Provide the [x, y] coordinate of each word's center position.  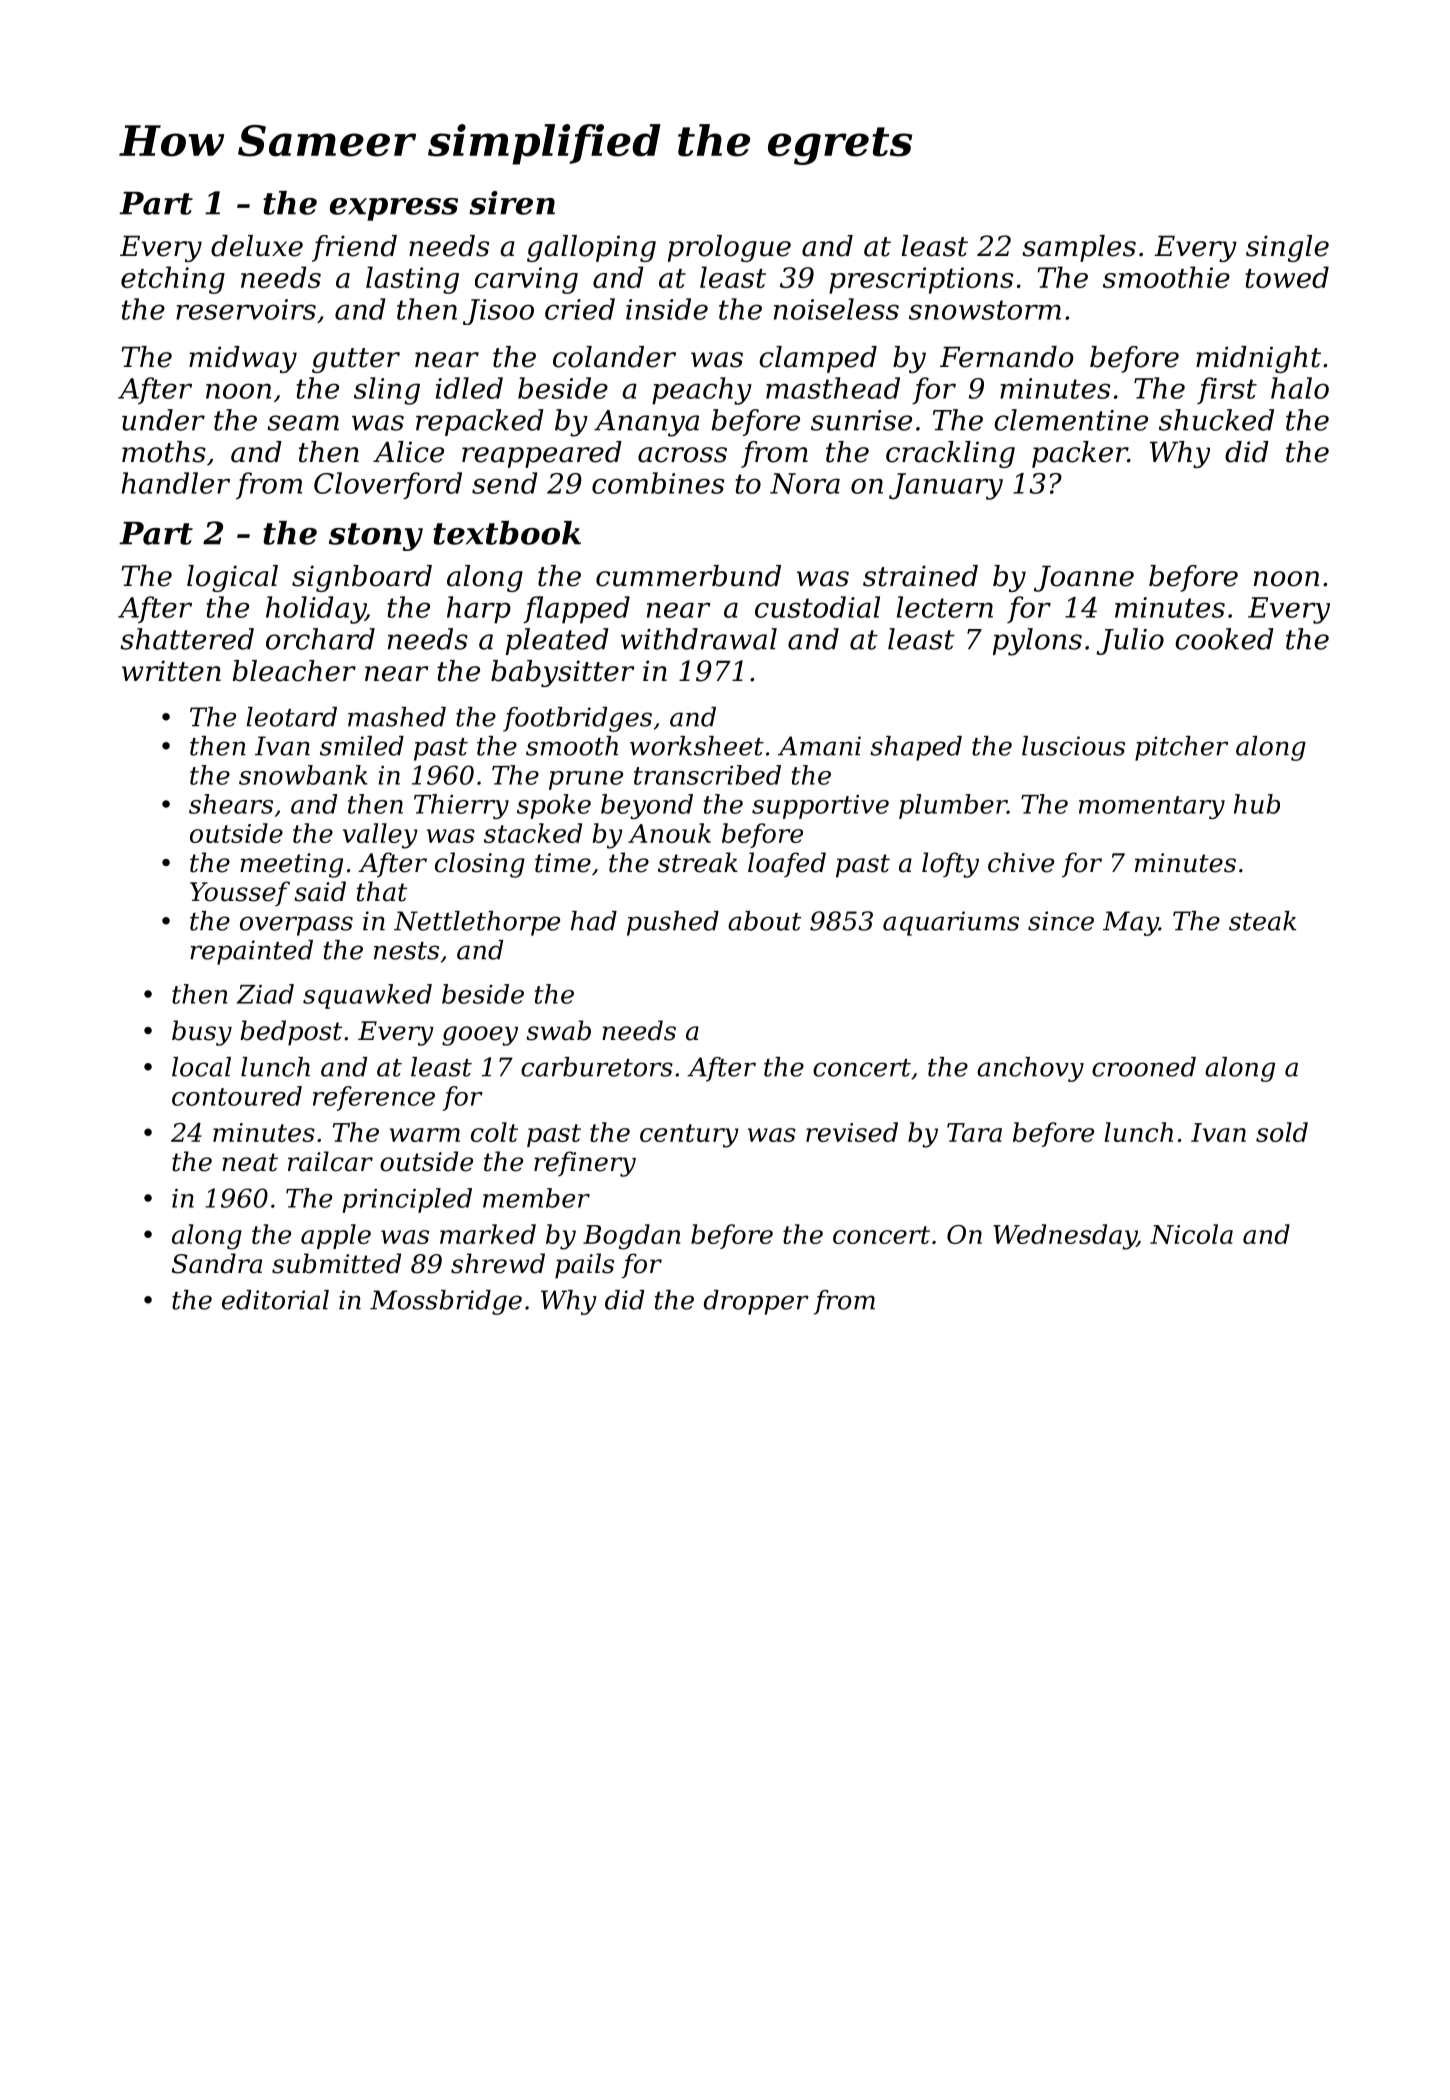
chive [1021, 862]
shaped [916, 748]
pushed [673, 923]
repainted [251, 952]
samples [1079, 248]
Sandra [217, 1263]
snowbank [303, 775]
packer [1080, 454]
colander [614, 357]
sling [387, 391]
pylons [1037, 642]
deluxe [257, 246]
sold [1282, 1132]
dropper [756, 1302]
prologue [729, 248]
